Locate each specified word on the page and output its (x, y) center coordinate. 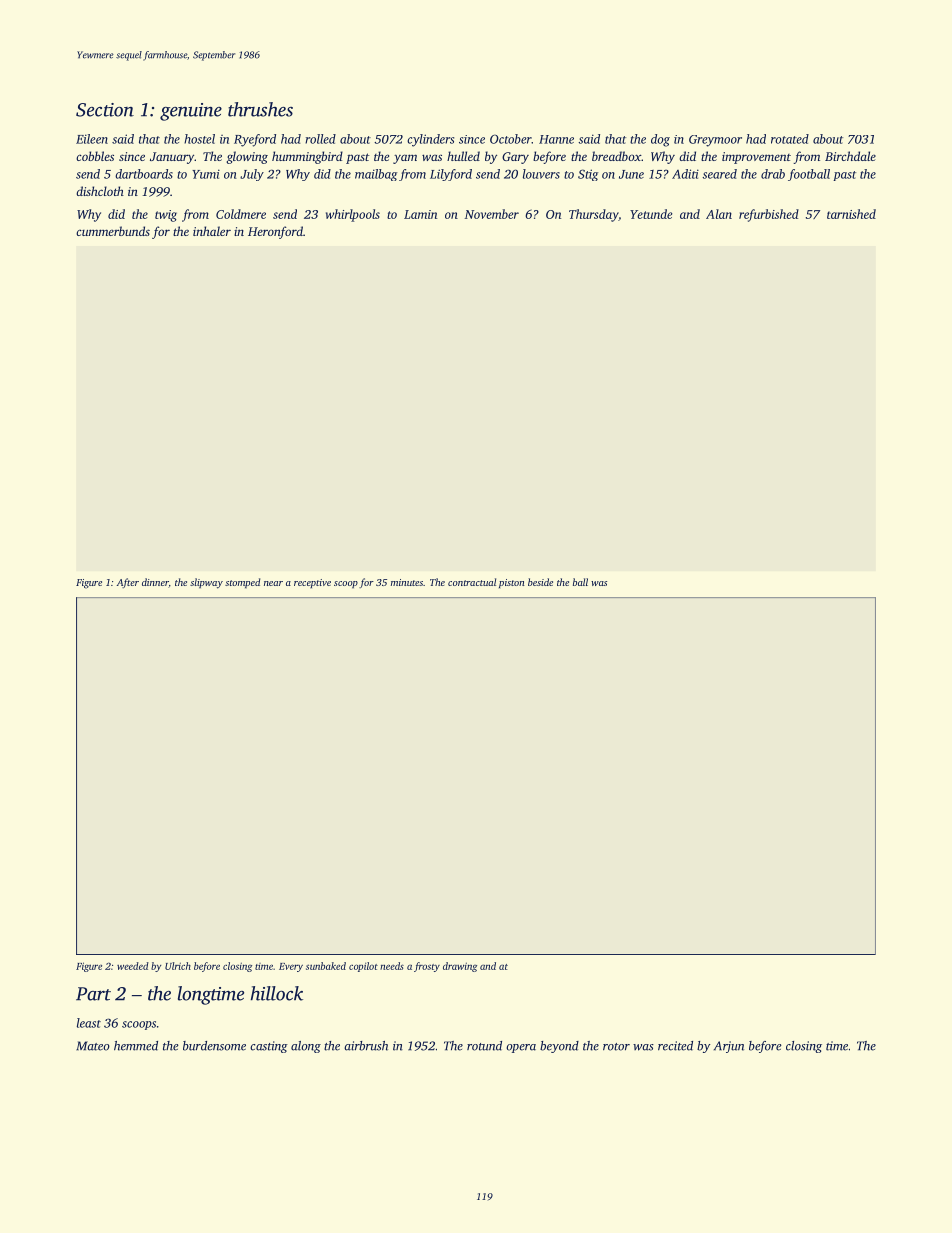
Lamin (420, 214)
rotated (790, 139)
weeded (133, 966)
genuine (191, 112)
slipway (206, 583)
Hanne (556, 139)
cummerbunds (113, 231)
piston (511, 583)
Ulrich (178, 966)
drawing (460, 967)
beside (540, 582)
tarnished (851, 214)
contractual (472, 582)
